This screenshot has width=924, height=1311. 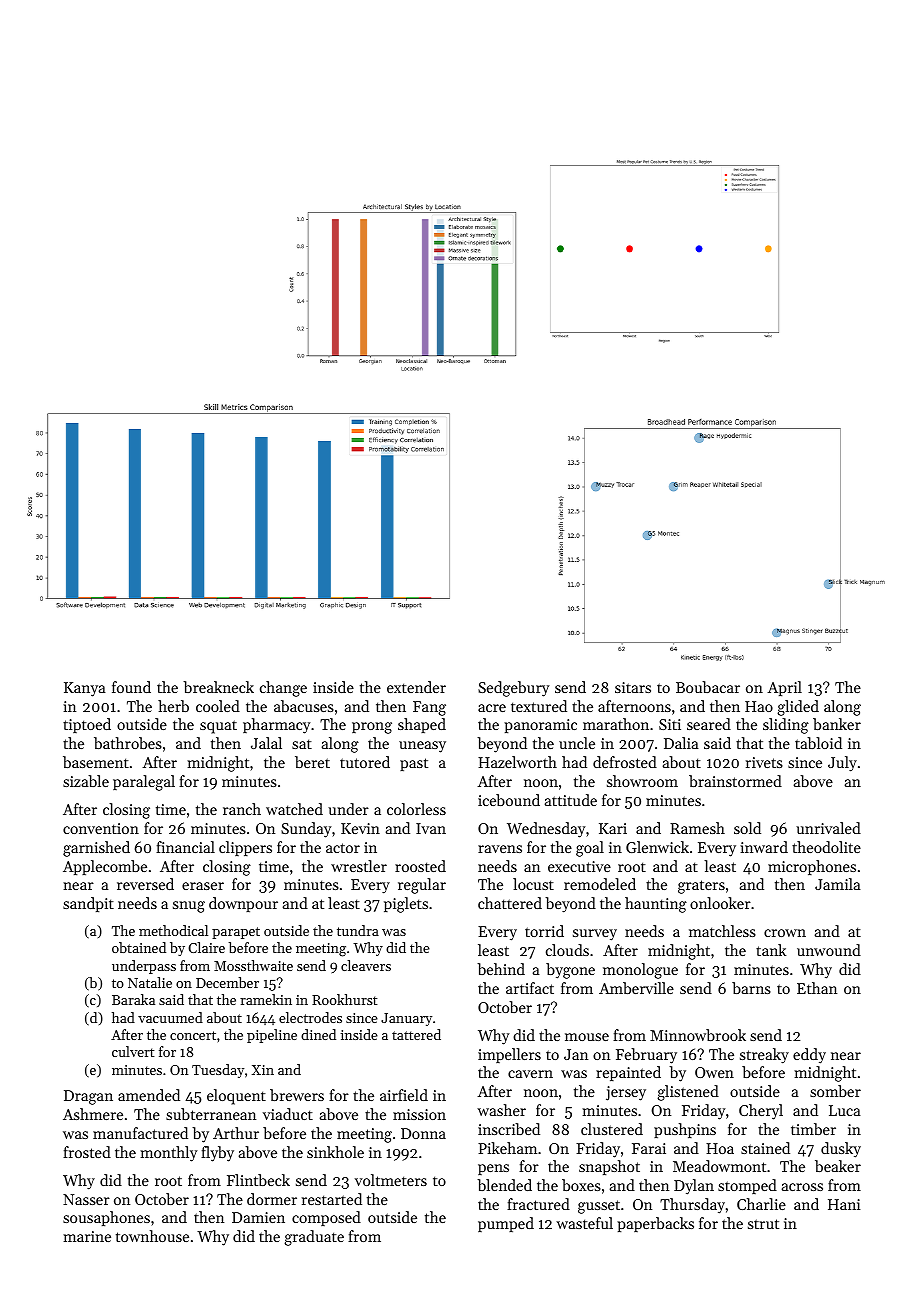 What do you see at coordinates (628, 1073) in the screenshot?
I see `repainted` at bounding box center [628, 1073].
